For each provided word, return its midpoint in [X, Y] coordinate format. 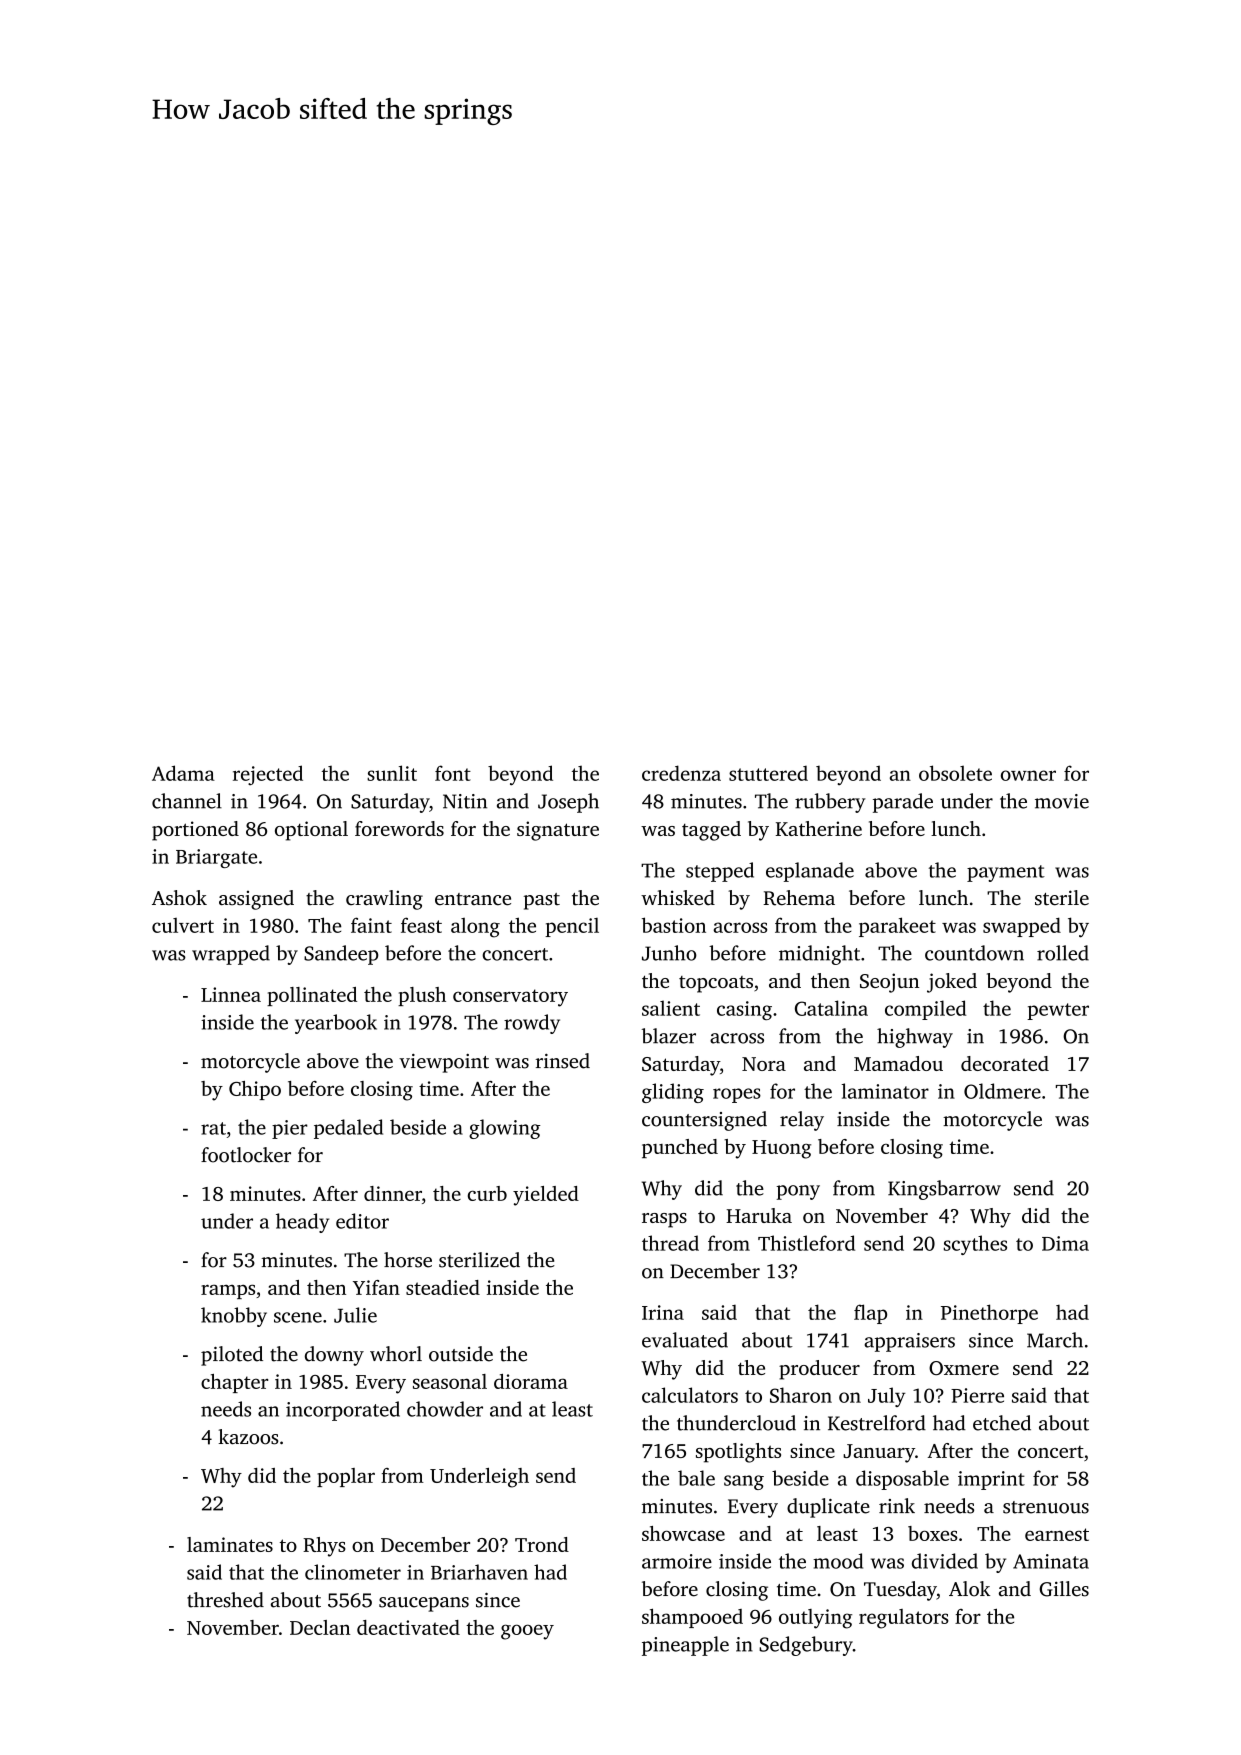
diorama [531, 1381]
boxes [932, 1533]
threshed [225, 1600]
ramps [228, 1291]
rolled [1063, 953]
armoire [677, 1561]
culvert [183, 925]
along [475, 928]
